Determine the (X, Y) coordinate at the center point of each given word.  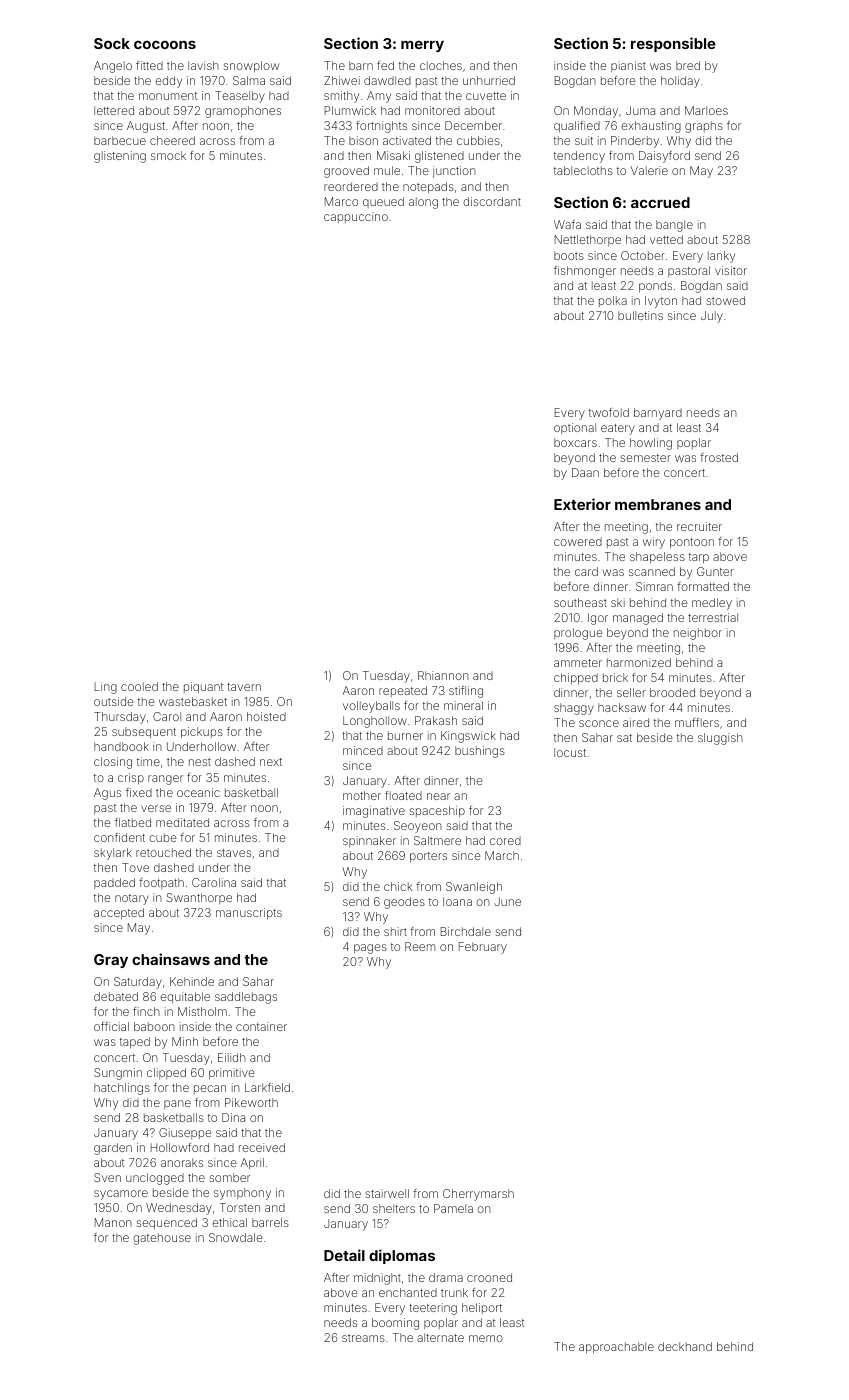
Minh (185, 1041)
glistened (439, 157)
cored (505, 840)
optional (575, 428)
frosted (719, 457)
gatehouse (162, 1239)
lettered (114, 110)
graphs (704, 127)
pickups (202, 733)
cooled (139, 686)
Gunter (715, 571)
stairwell (387, 1193)
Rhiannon (443, 675)
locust (570, 752)
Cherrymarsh (478, 1195)
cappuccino (356, 217)
